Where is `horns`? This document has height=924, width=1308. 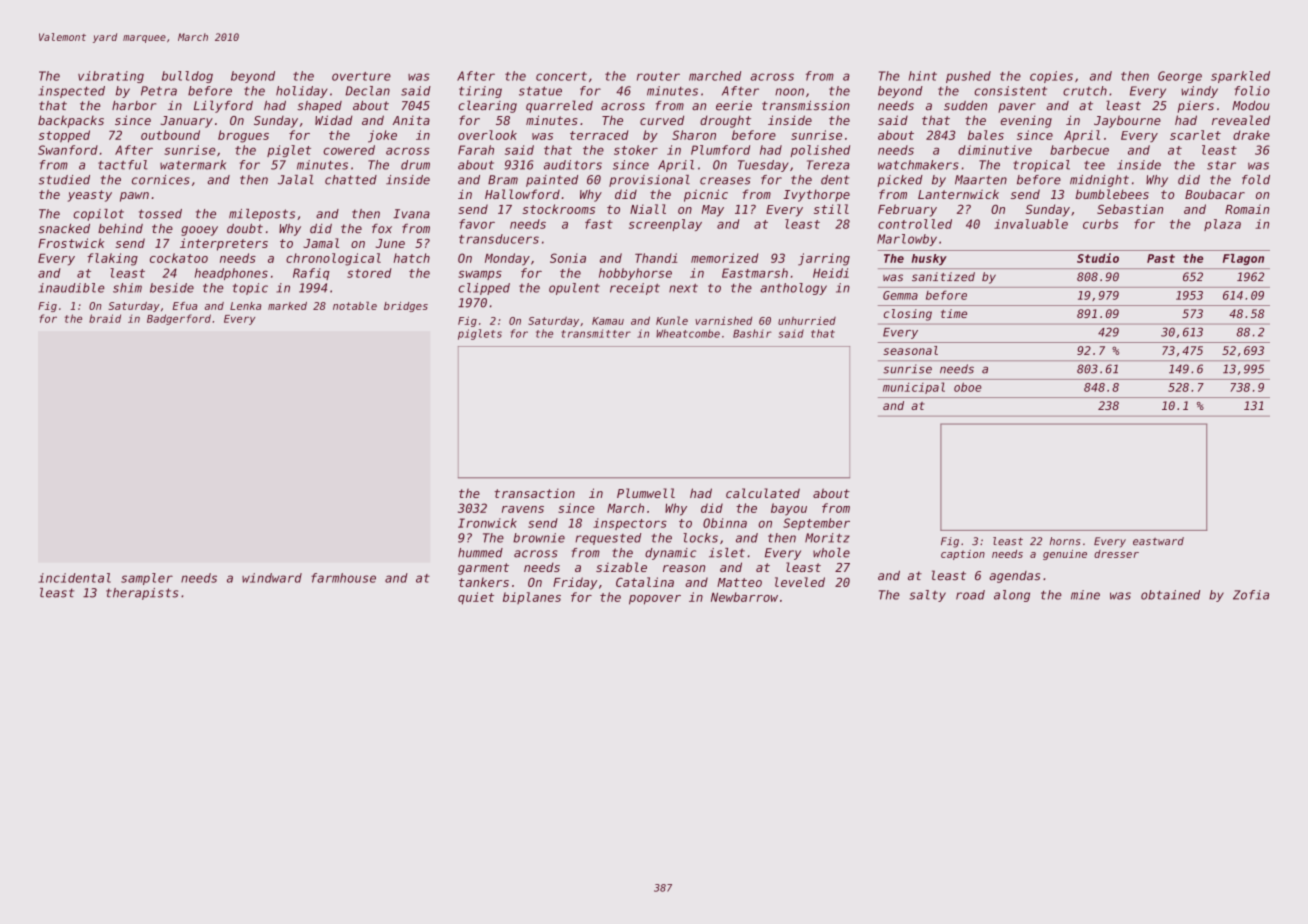 horns is located at coordinates (1065, 541).
